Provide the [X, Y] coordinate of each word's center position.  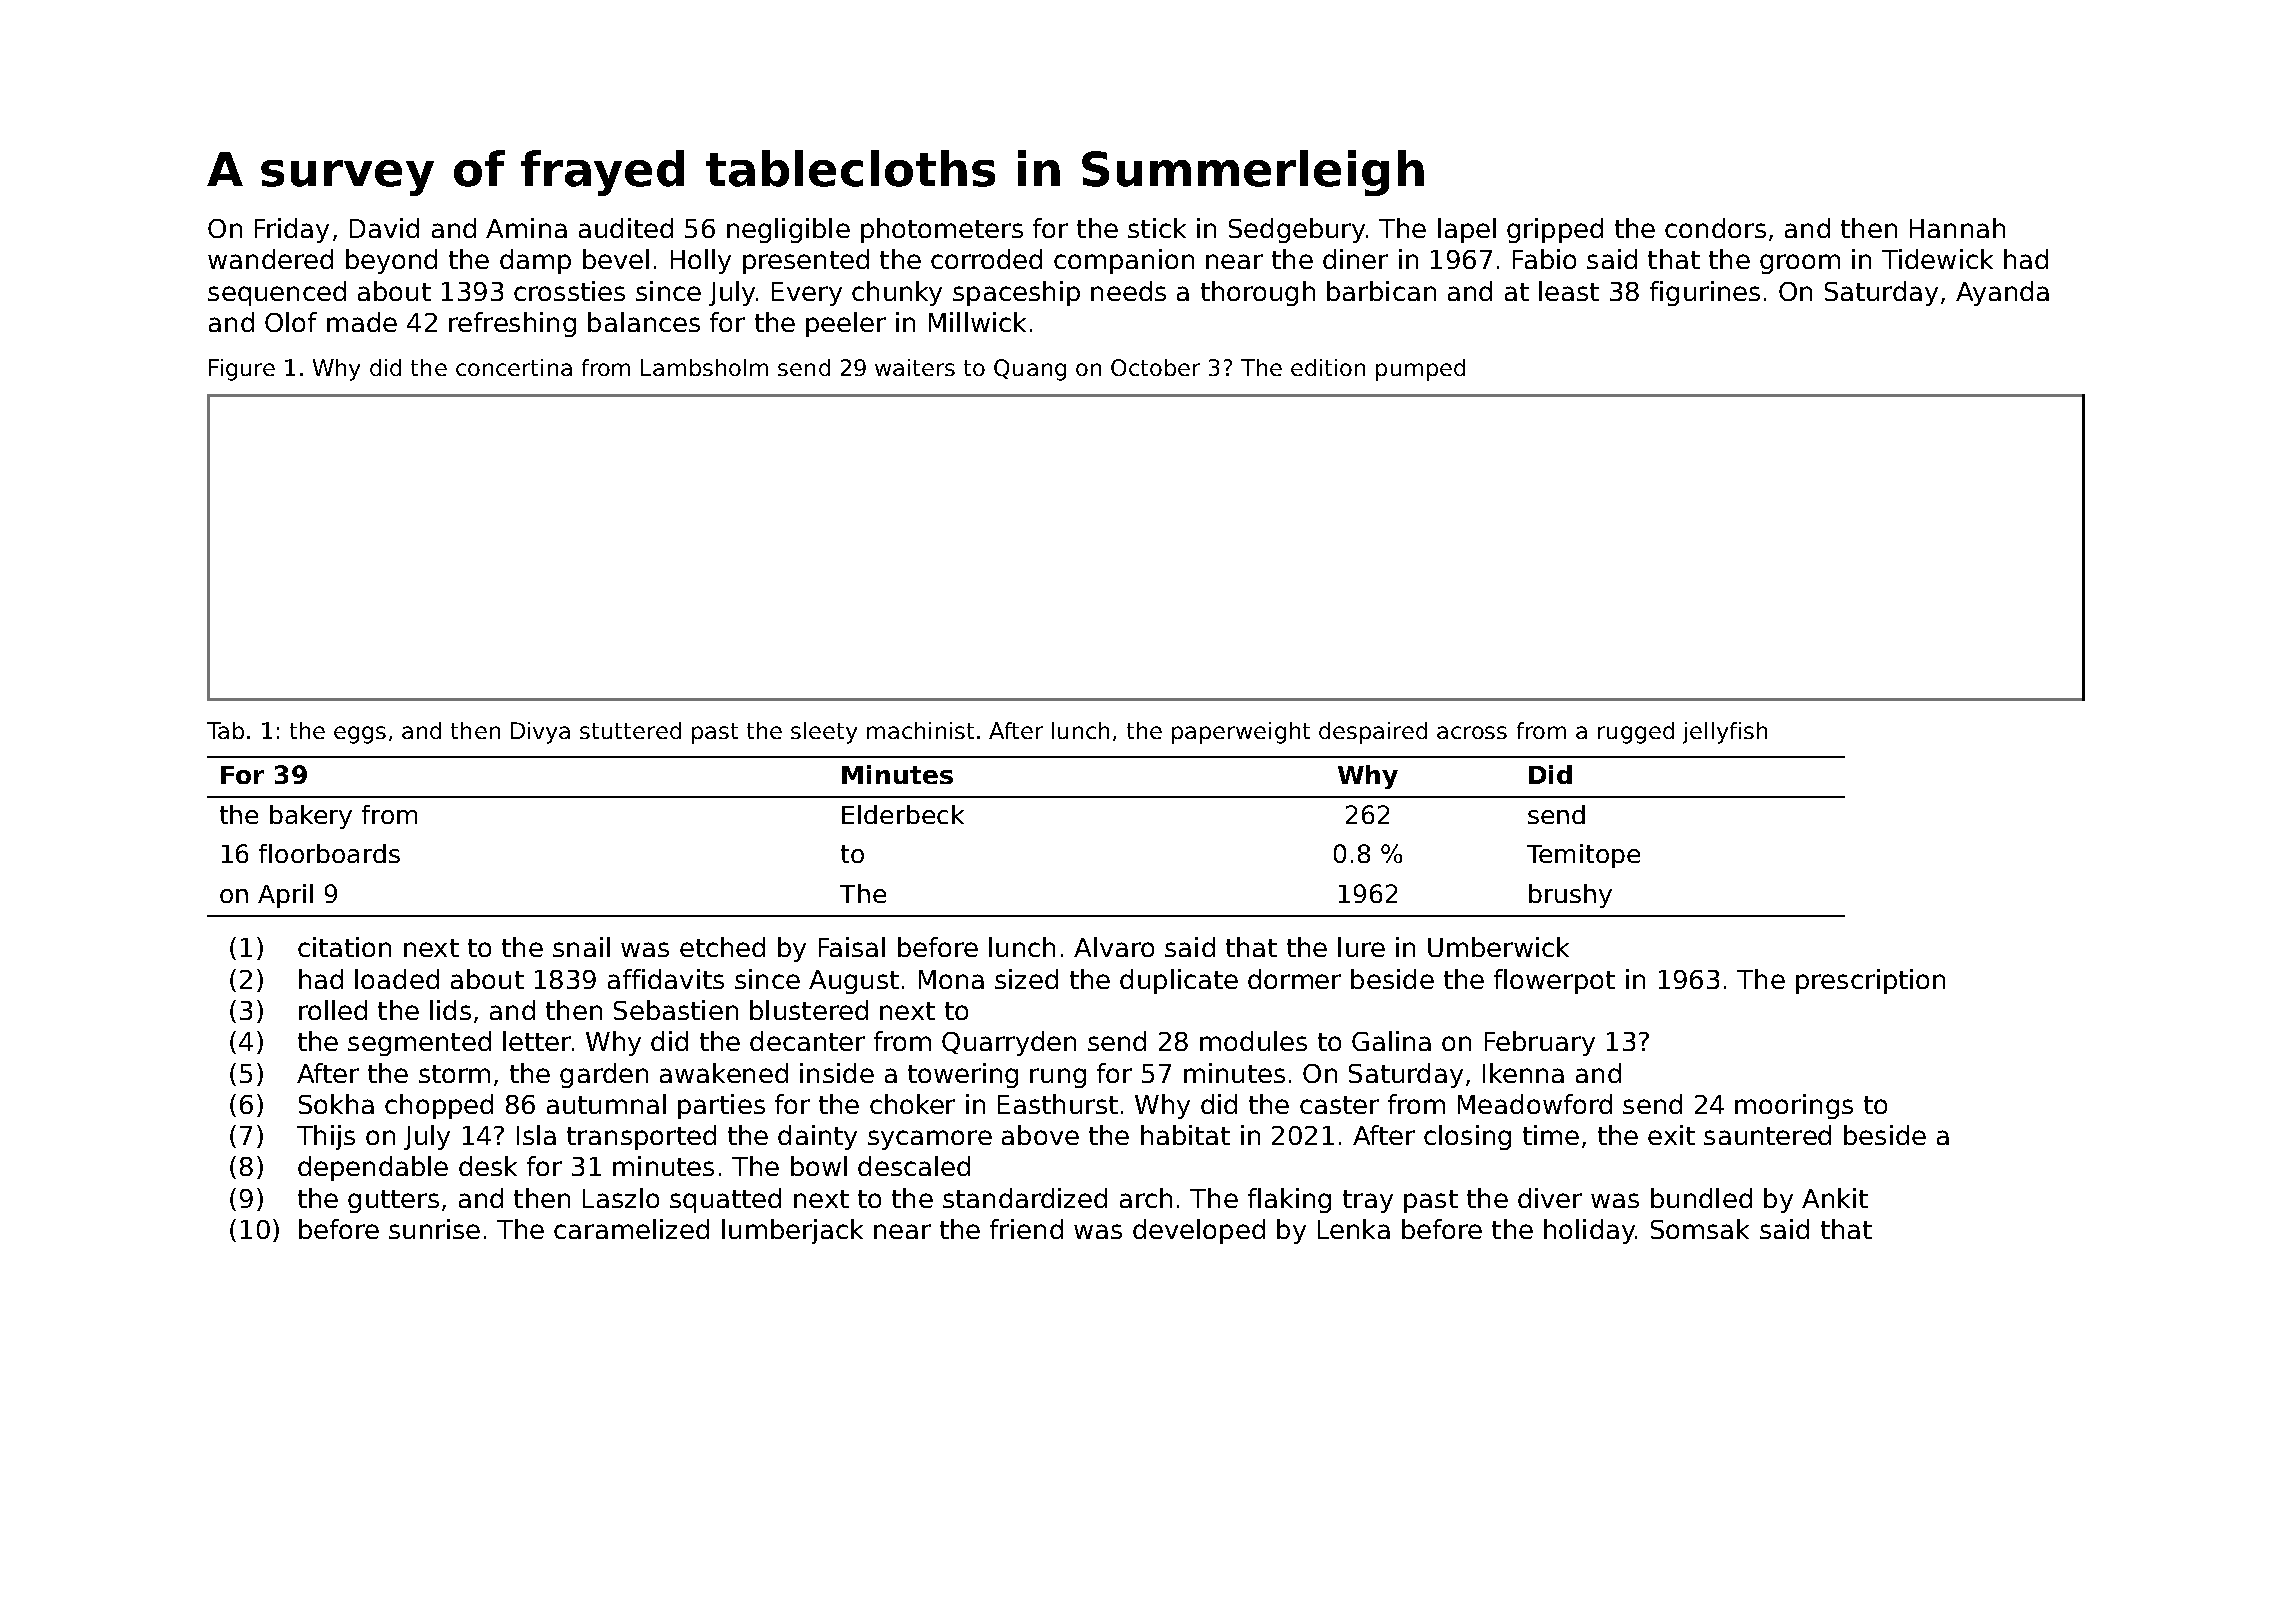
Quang [1030, 370]
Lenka [1354, 1229]
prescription [1870, 981]
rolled [333, 1010]
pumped [1420, 370]
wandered [270, 259]
